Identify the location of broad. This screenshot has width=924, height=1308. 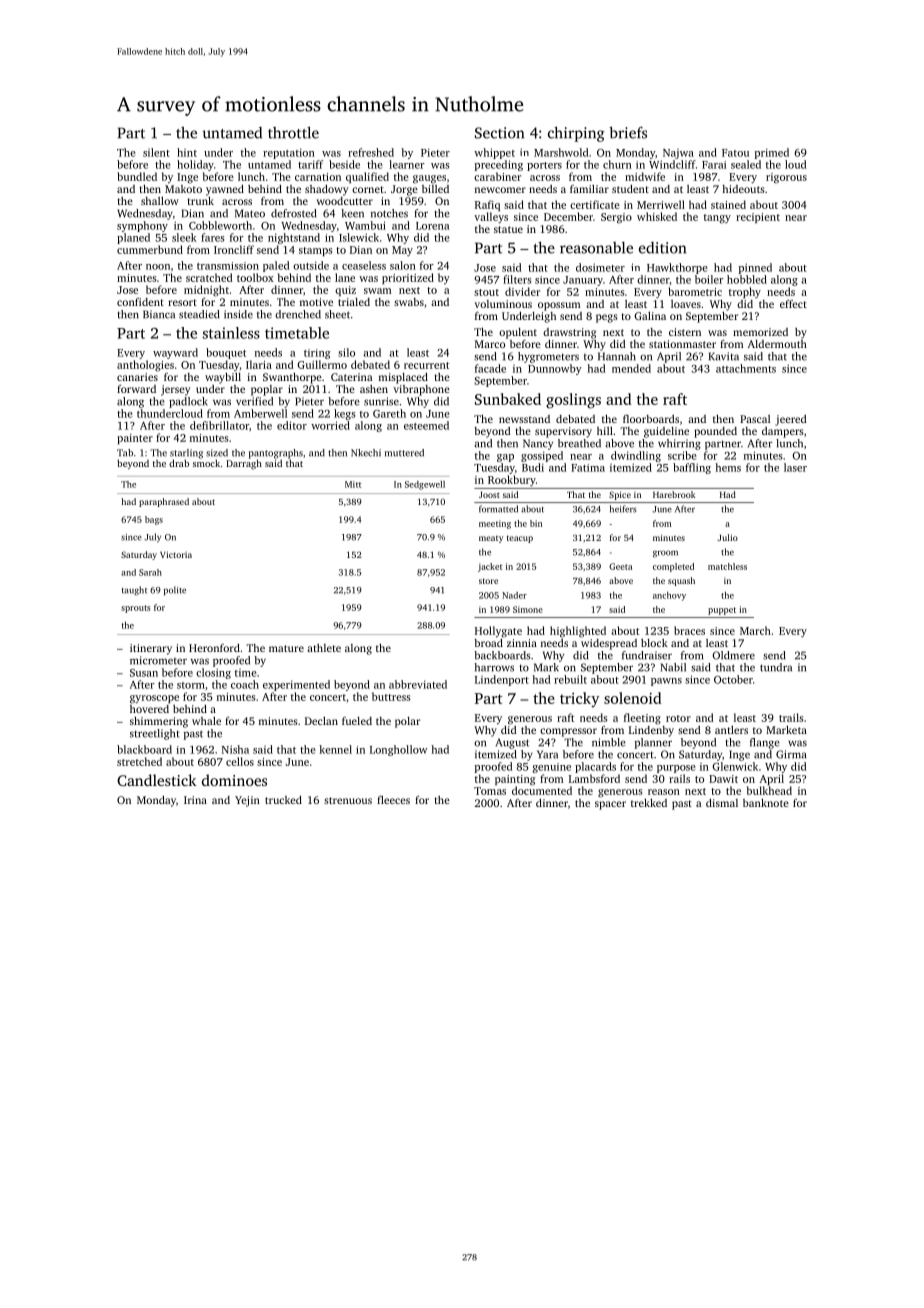
(488, 643).
